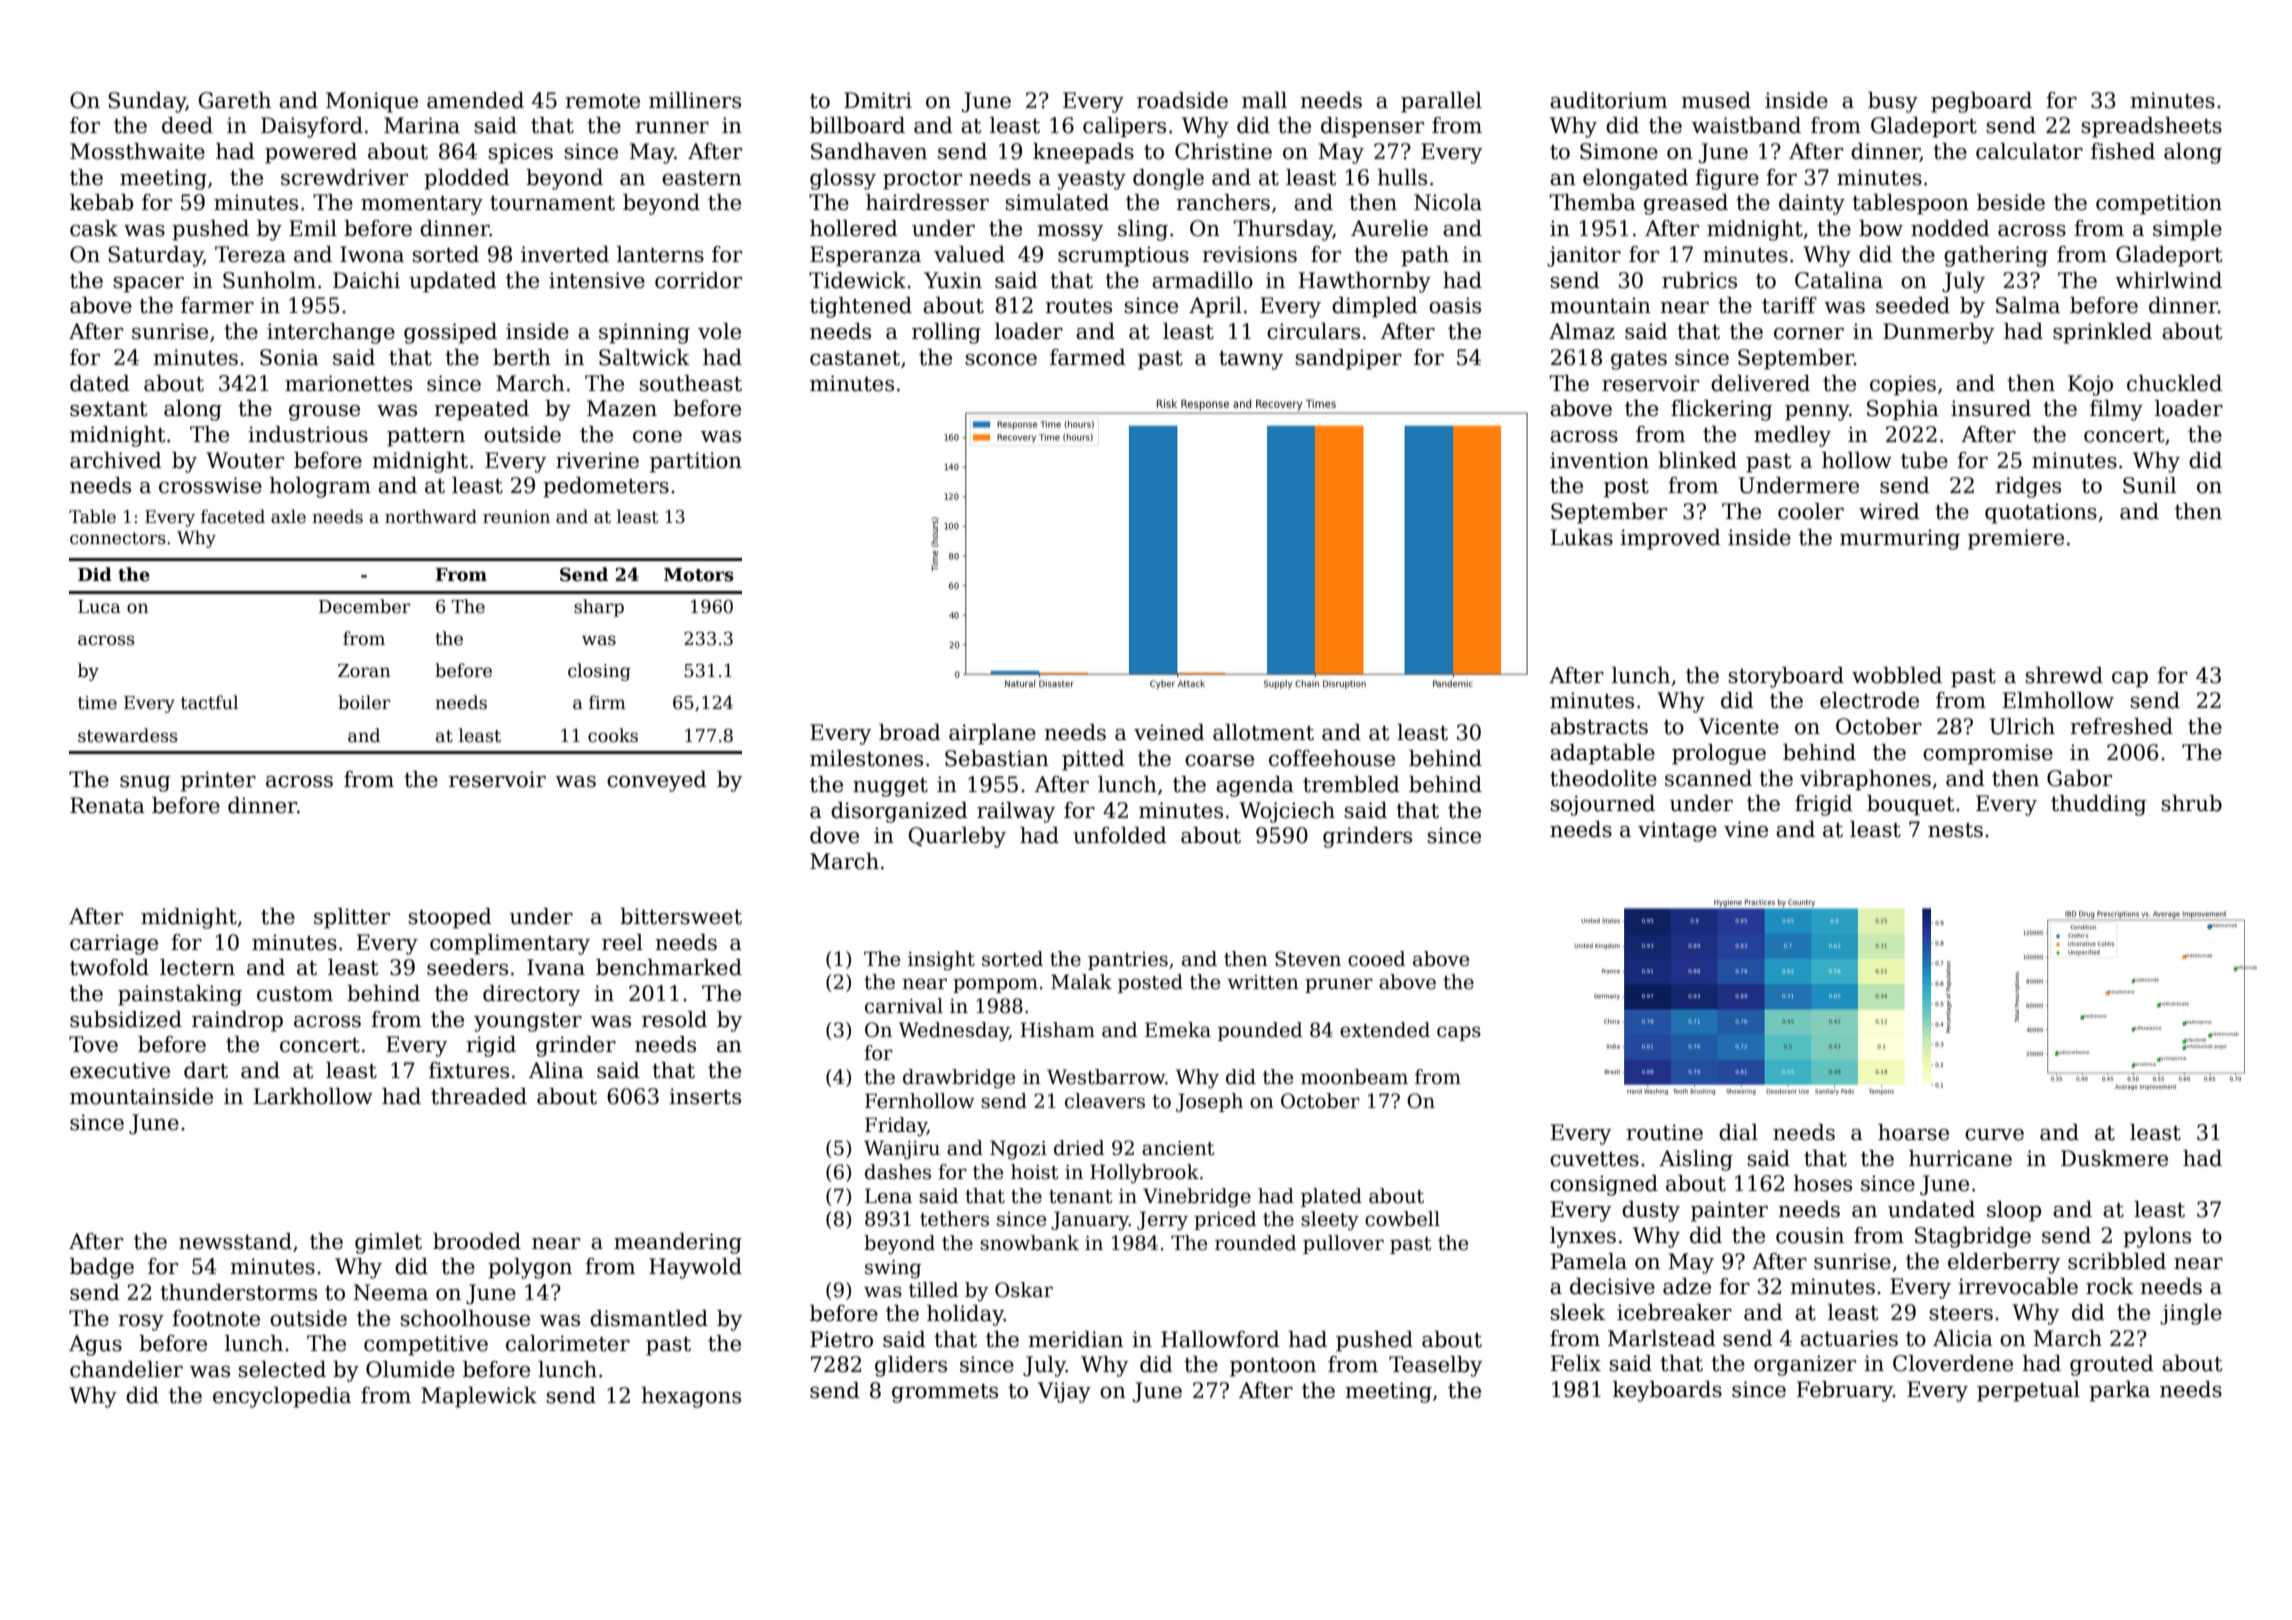 This image has width=2292, height=1620. What do you see at coordinates (209, 702) in the image?
I see `tactful` at bounding box center [209, 702].
